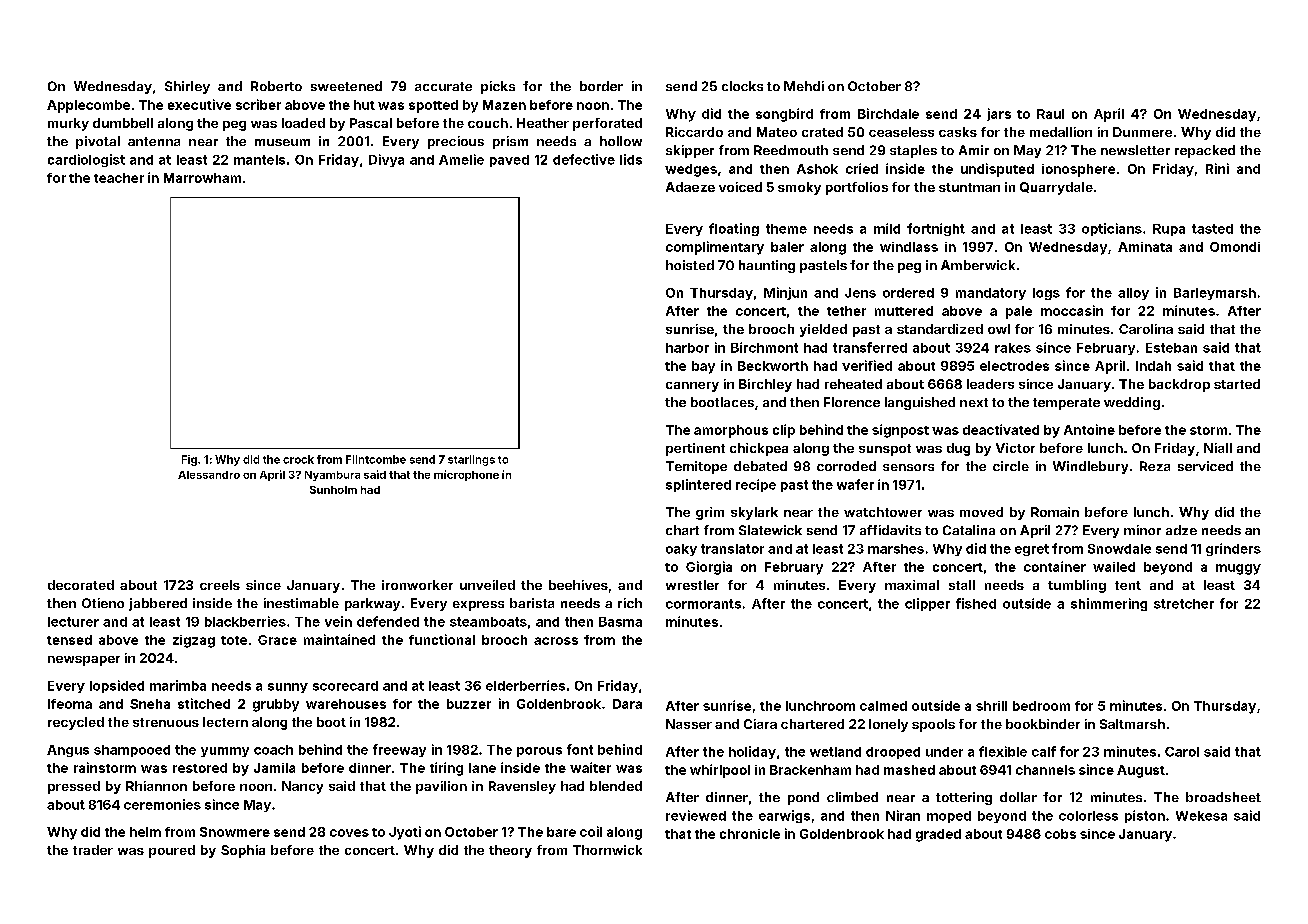 This page has width=1308, height=924. I want to click on Mehdi, so click(804, 86).
